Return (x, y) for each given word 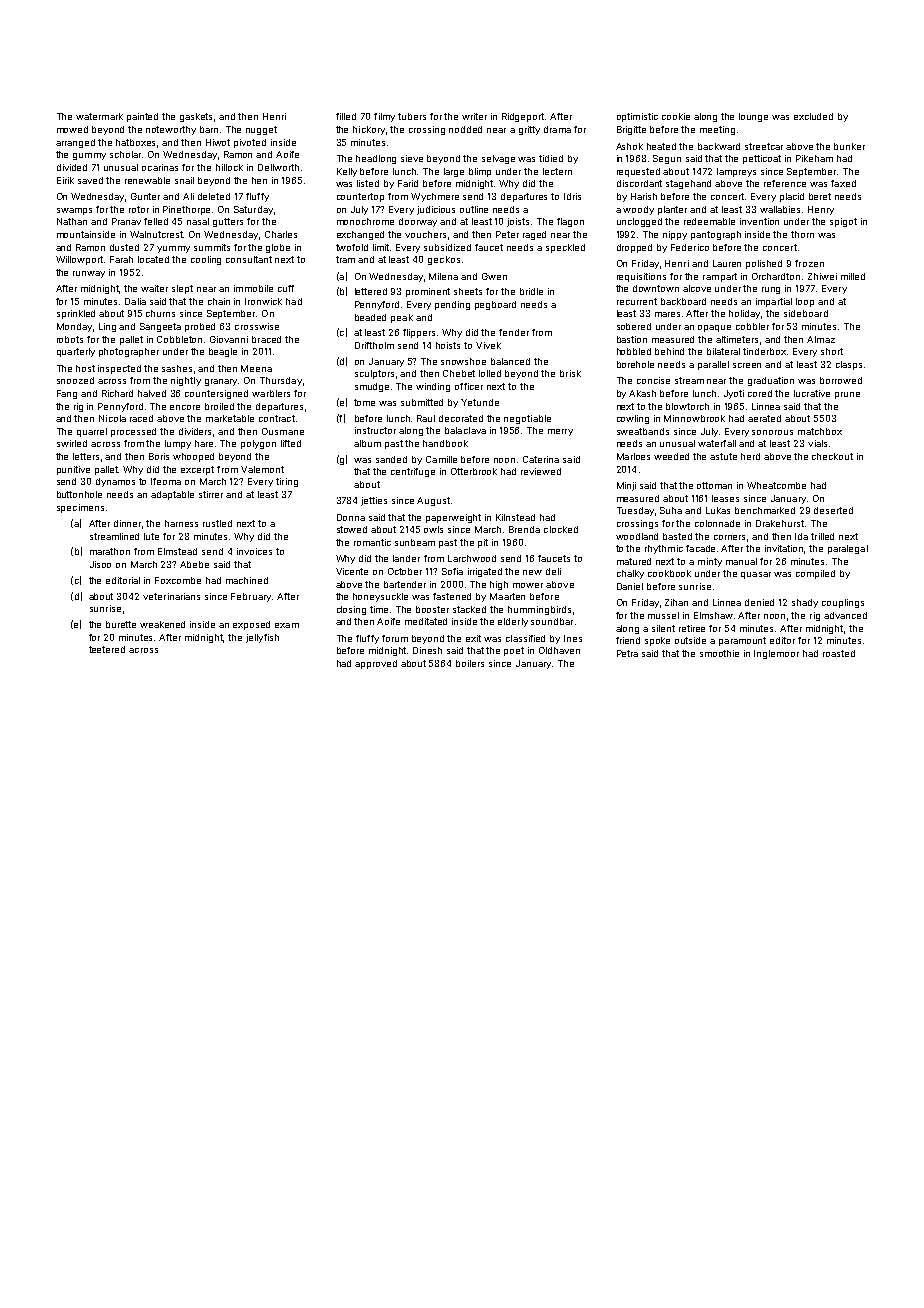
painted (142, 117)
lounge (753, 117)
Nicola (112, 418)
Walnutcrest (157, 234)
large (454, 172)
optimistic (637, 117)
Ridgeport (523, 117)
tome (364, 402)
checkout (832, 456)
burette (121, 624)
